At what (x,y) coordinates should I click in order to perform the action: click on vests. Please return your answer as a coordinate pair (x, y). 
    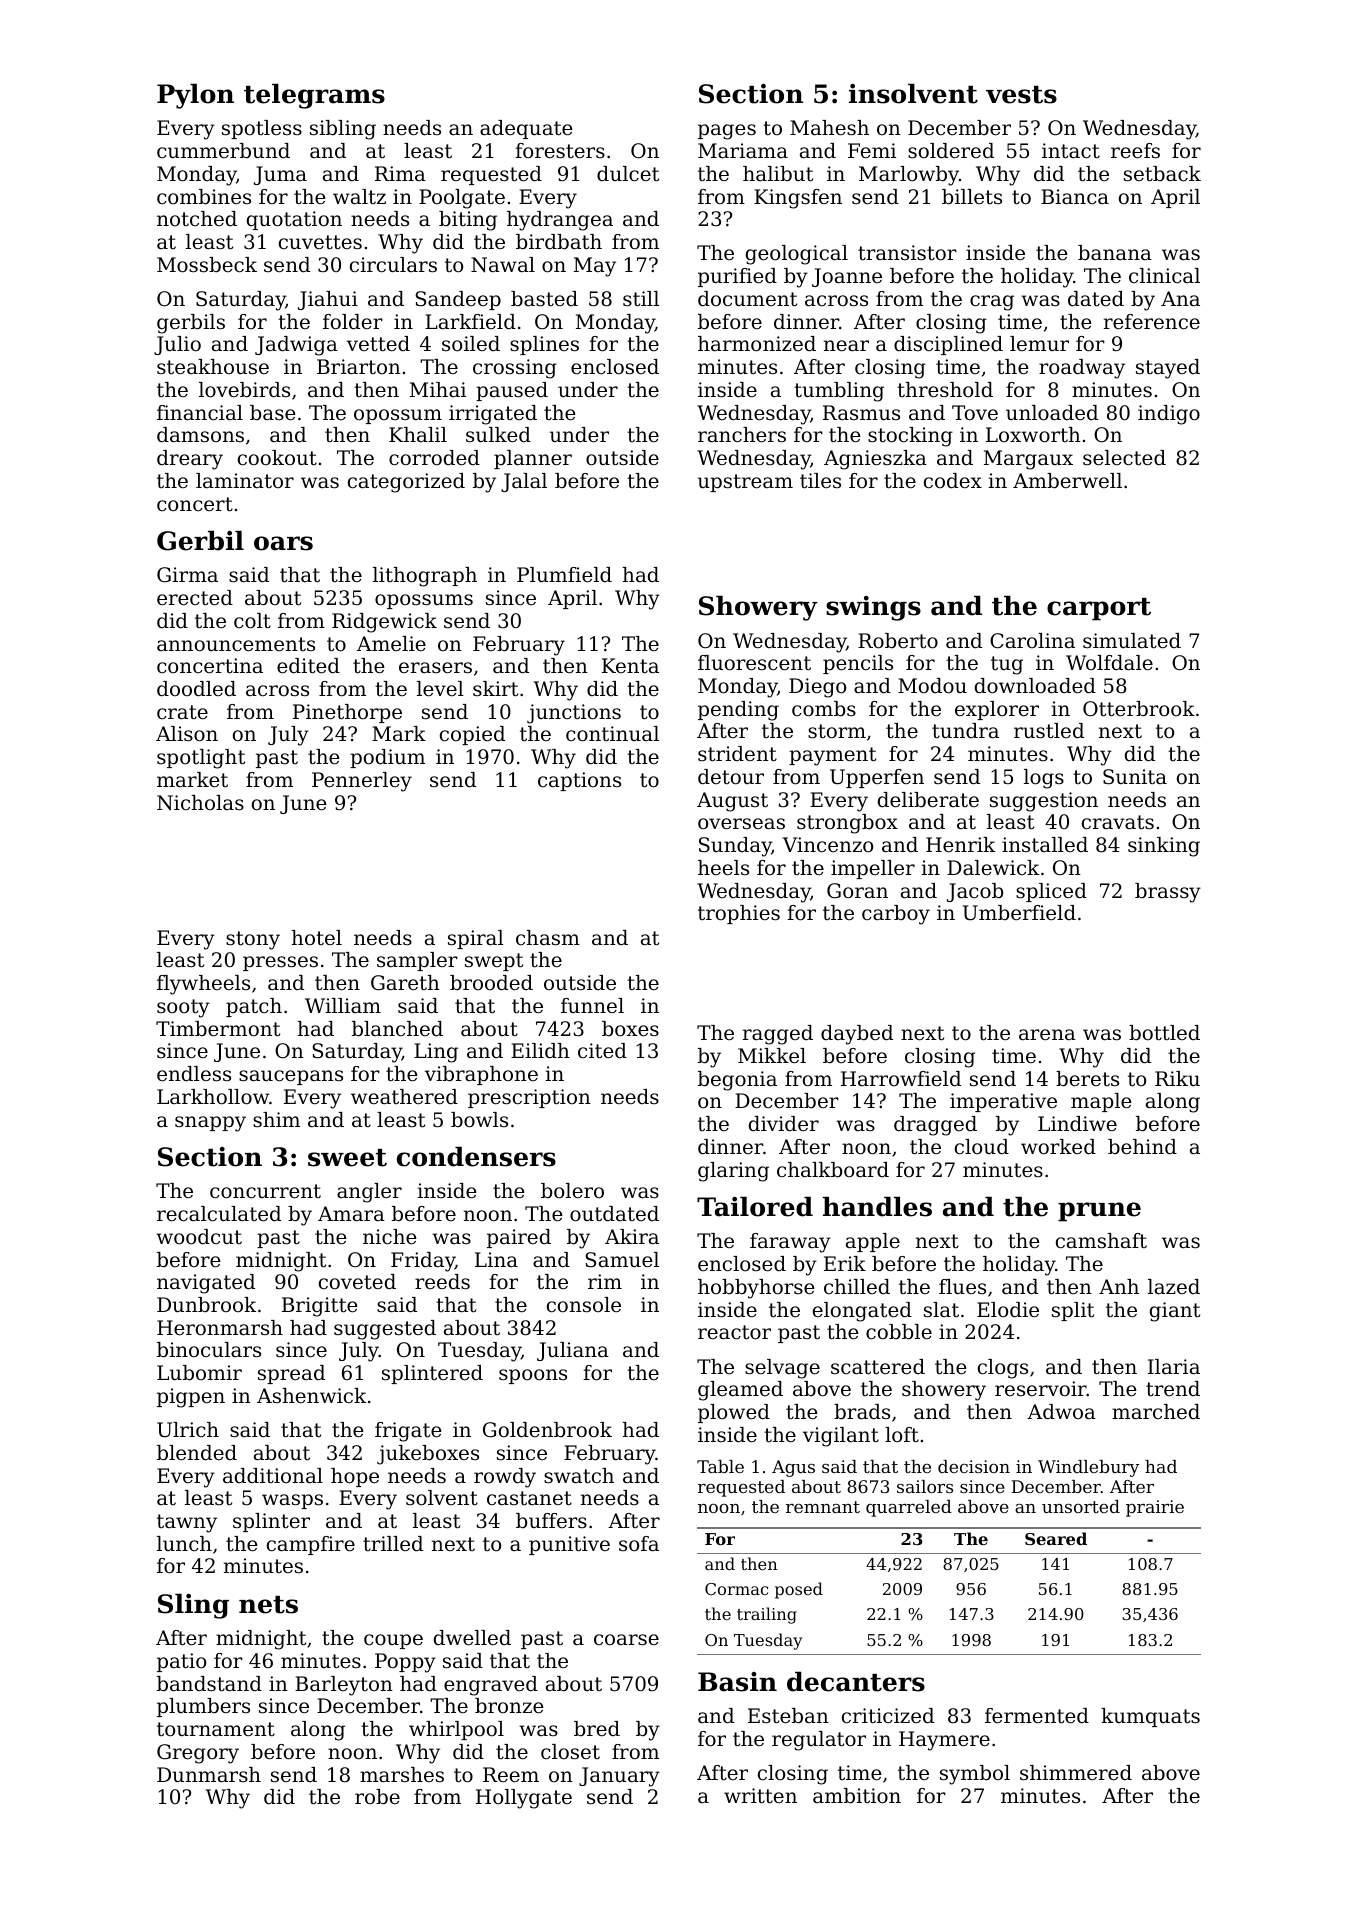
    Looking at the image, I should click on (1021, 95).
